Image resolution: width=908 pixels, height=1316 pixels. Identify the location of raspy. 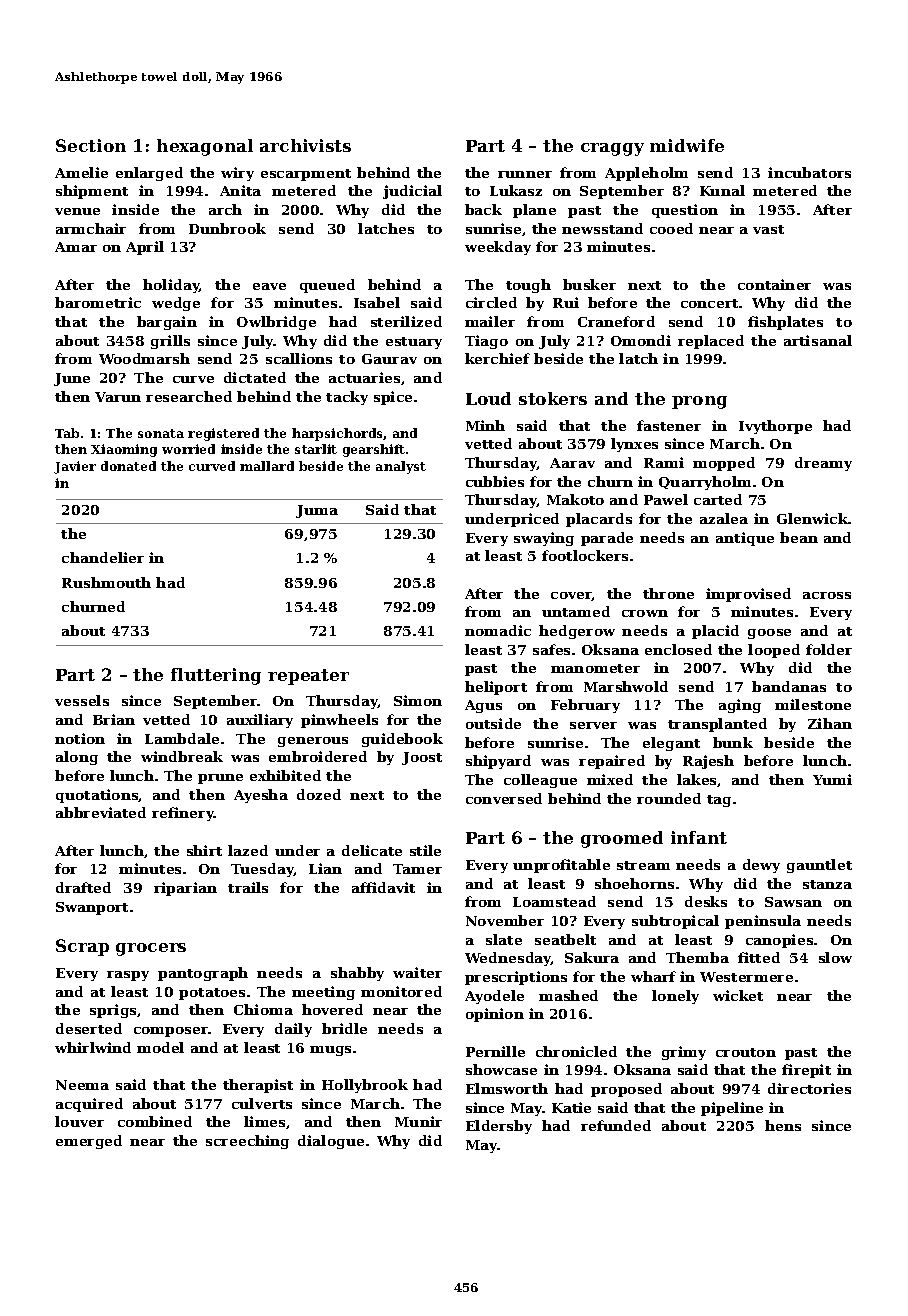
(128, 976).
